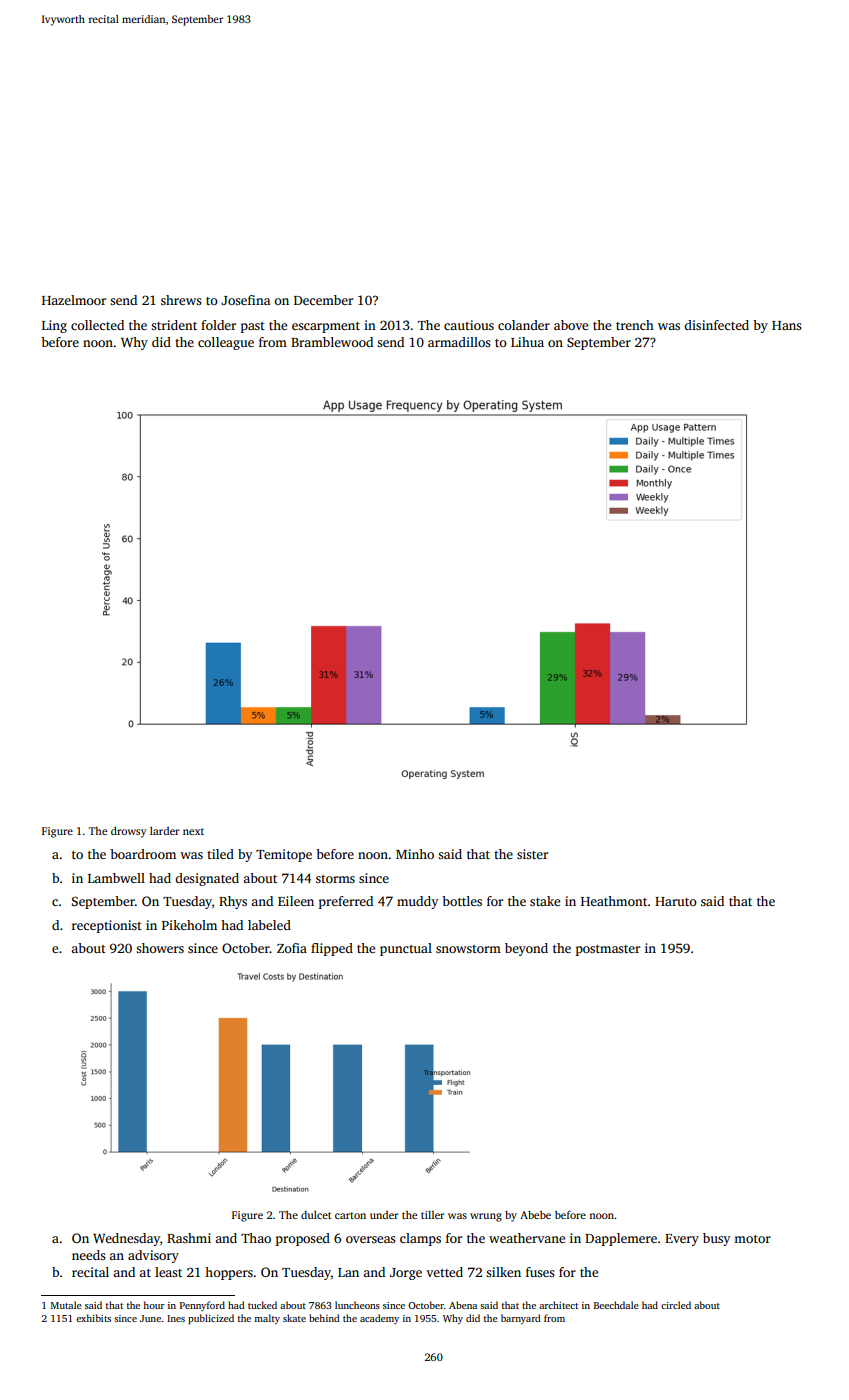 The image size is (849, 1400). What do you see at coordinates (357, 1305) in the screenshot?
I see `luncheons` at bounding box center [357, 1305].
